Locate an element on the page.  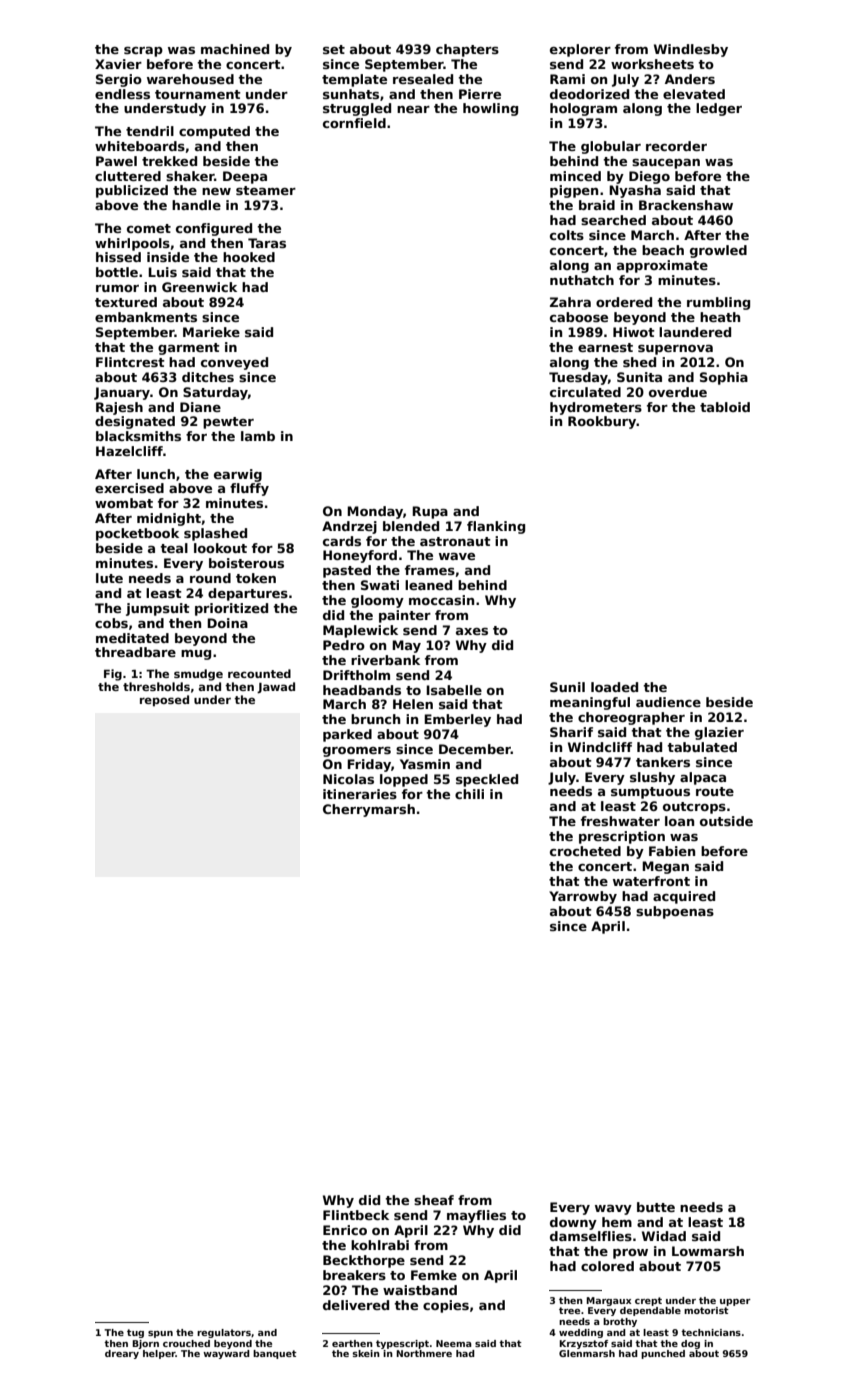
machined is located at coordinates (235, 49).
